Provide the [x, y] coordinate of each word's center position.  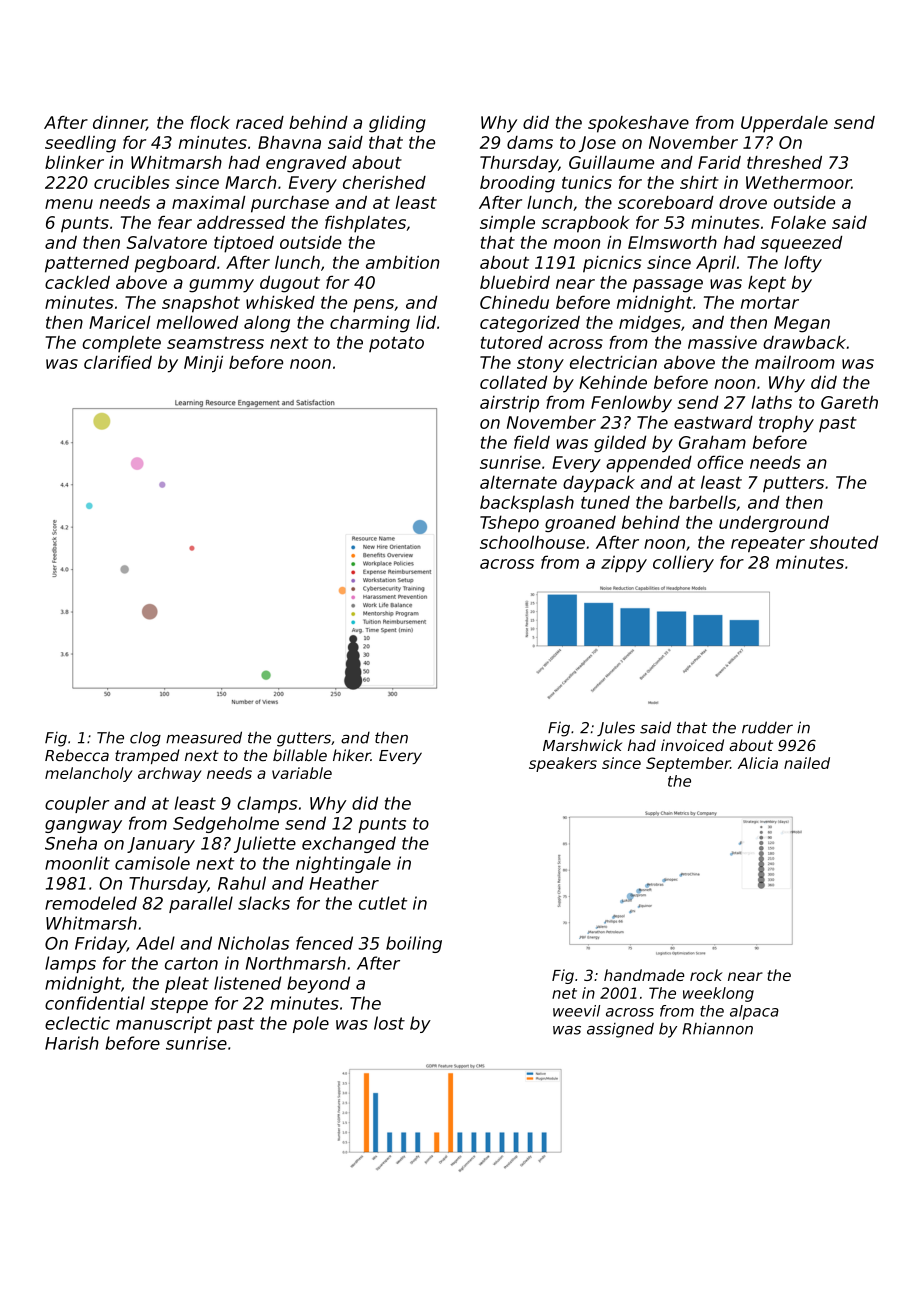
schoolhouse [532, 542]
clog [145, 739]
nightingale [343, 864]
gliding [397, 124]
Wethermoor [798, 182]
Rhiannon [717, 1029]
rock [706, 975]
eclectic [77, 1023]
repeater [768, 544]
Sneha [71, 843]
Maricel [120, 322]
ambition [403, 262]
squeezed [802, 244]
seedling [80, 144]
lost [389, 1023]
